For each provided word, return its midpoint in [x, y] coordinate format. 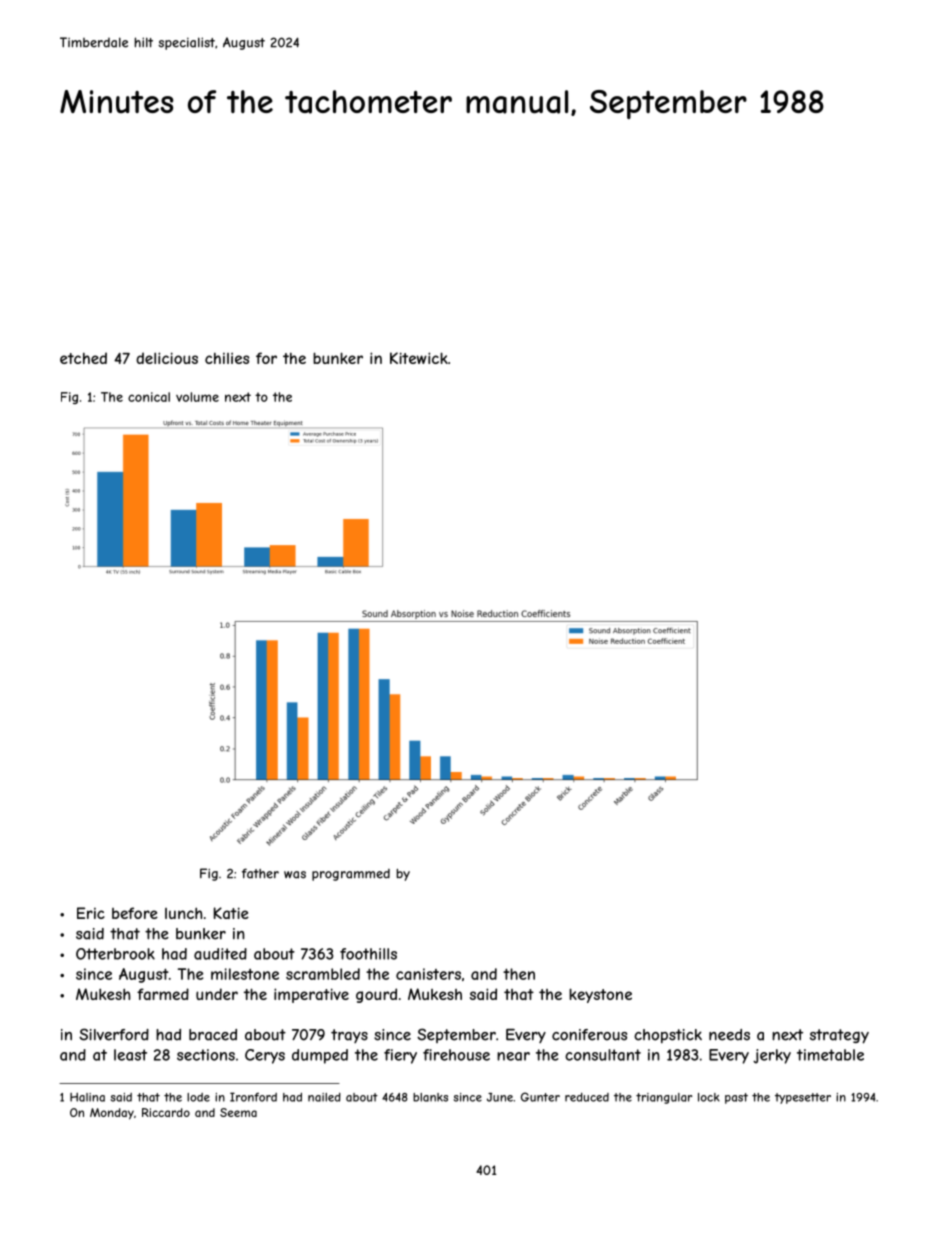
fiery [400, 1056]
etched [83, 358]
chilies [227, 358]
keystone [600, 995]
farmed [163, 994]
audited [220, 954]
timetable [830, 1055]
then [519, 974]
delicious [167, 358]
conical [149, 397]
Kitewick [419, 358]
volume [197, 397]
